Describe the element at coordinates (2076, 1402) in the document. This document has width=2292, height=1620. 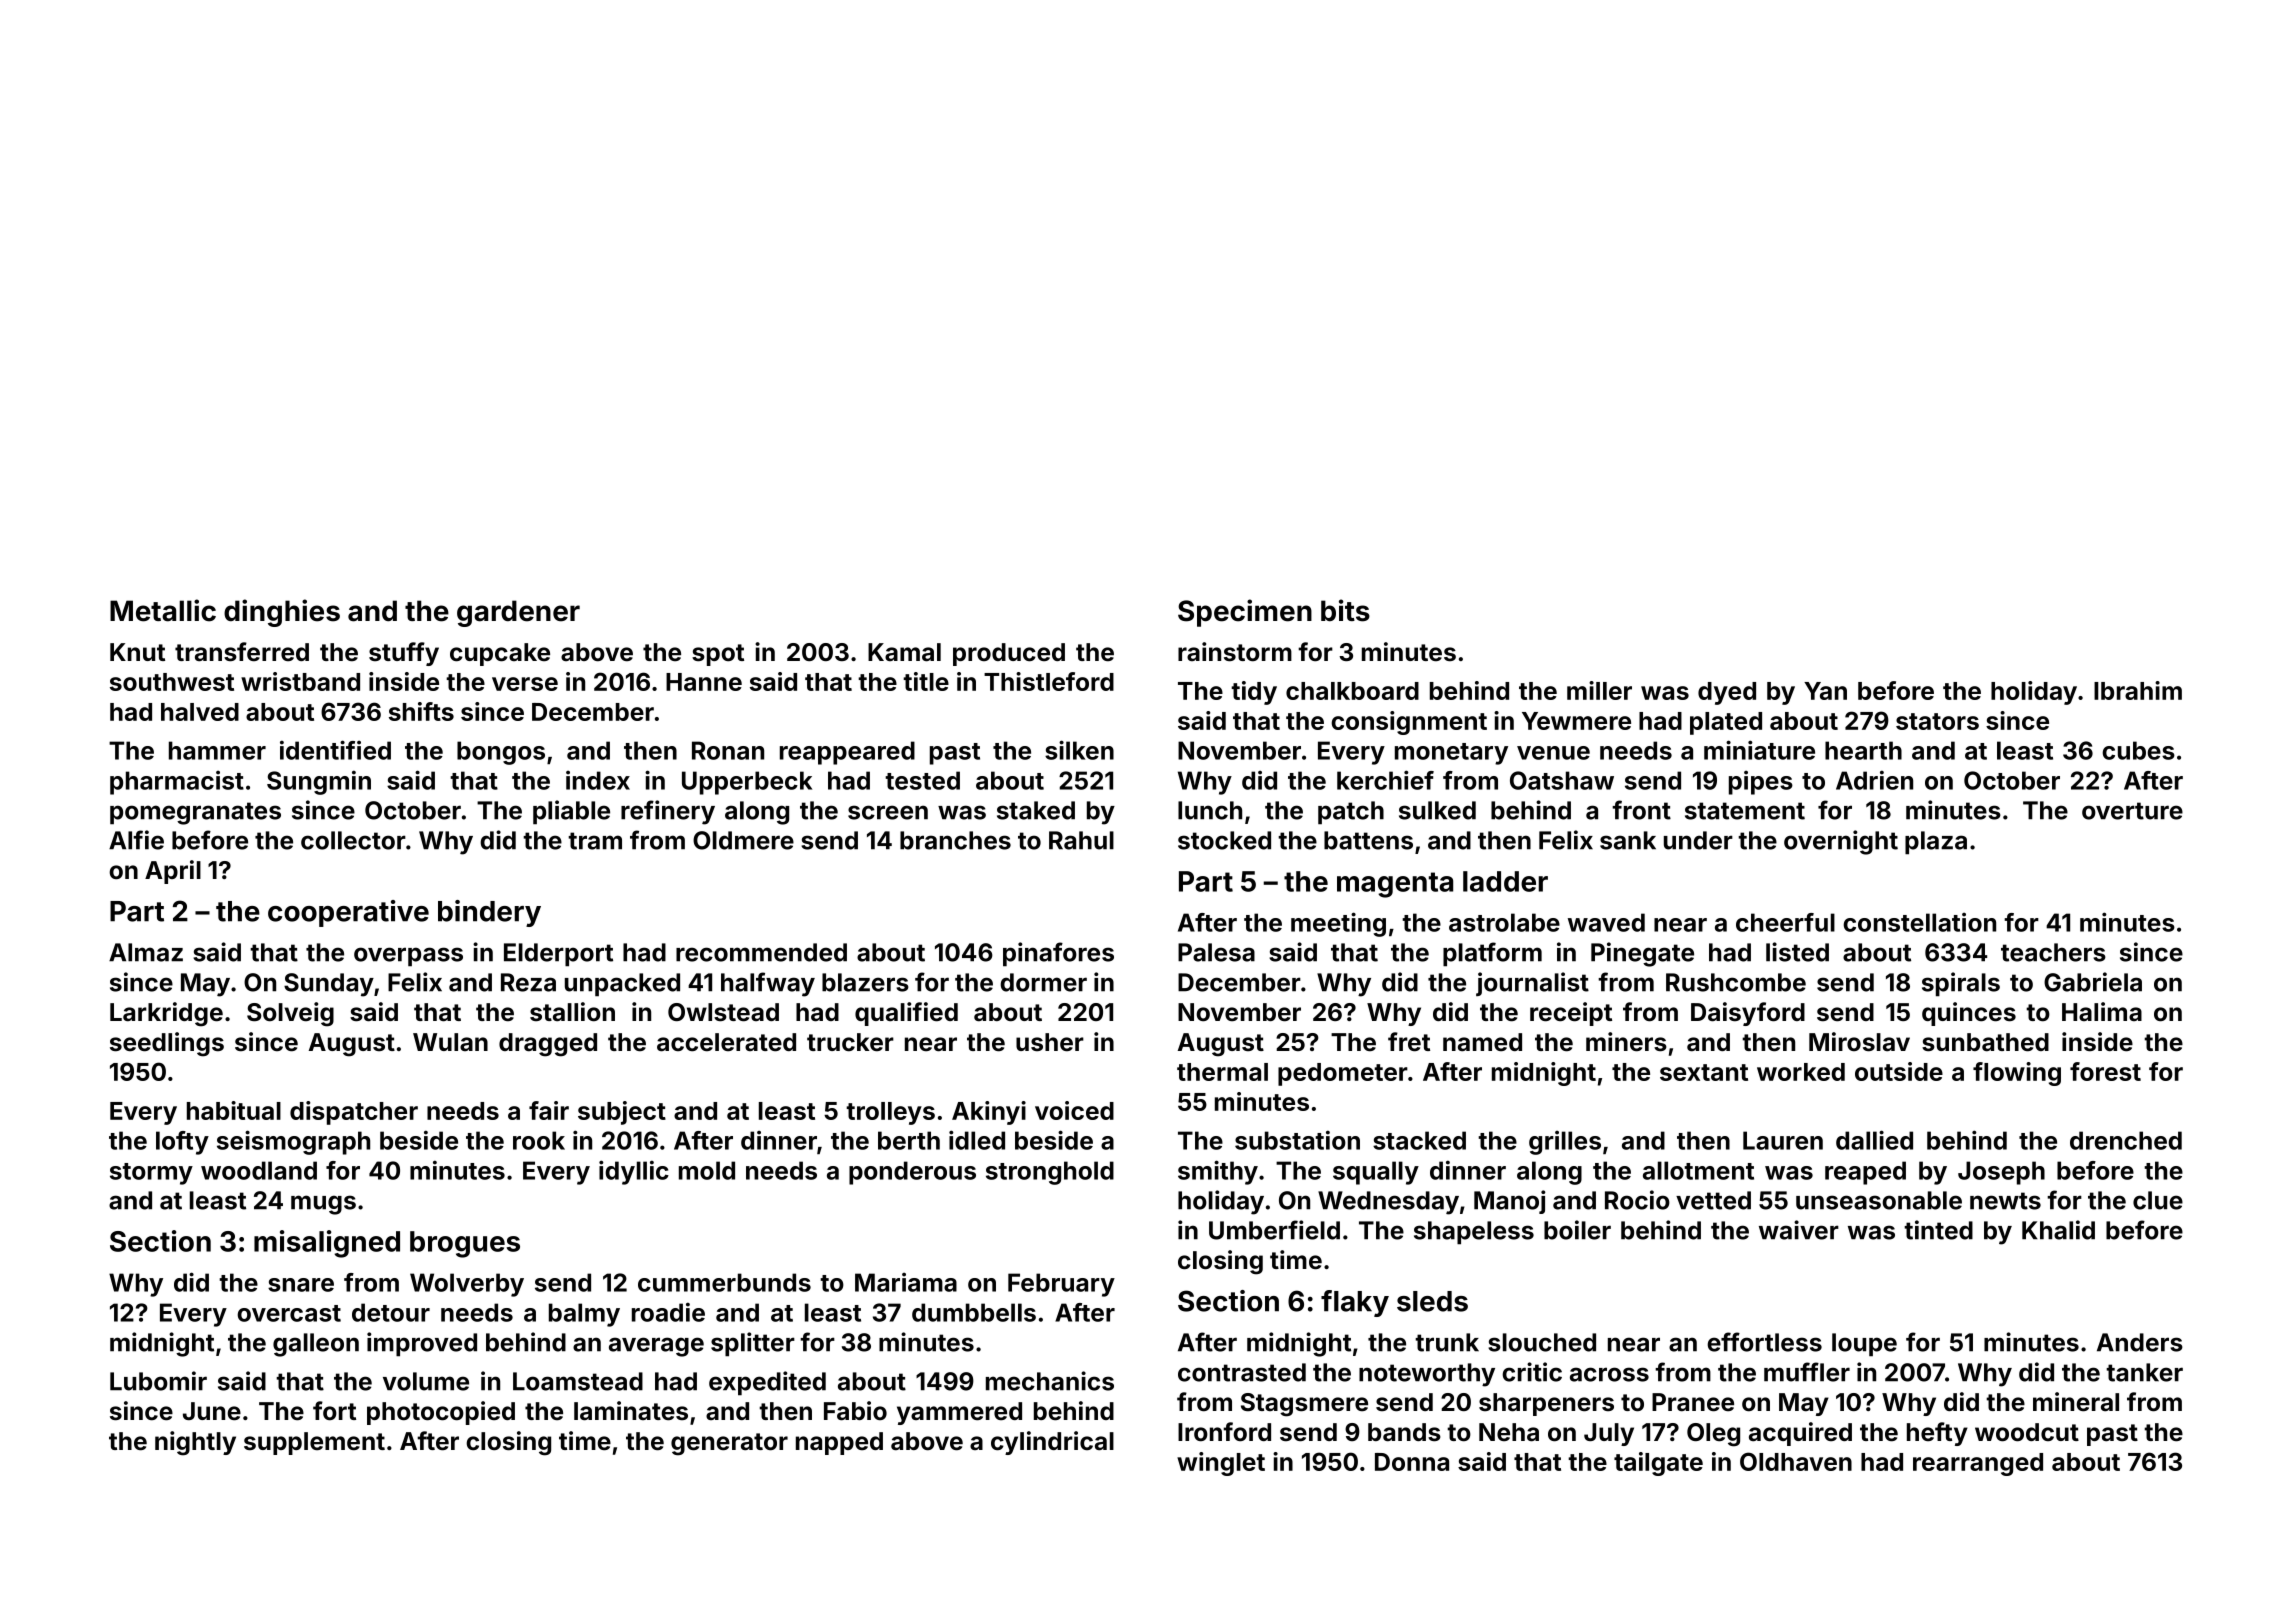
I see `mineral` at that location.
